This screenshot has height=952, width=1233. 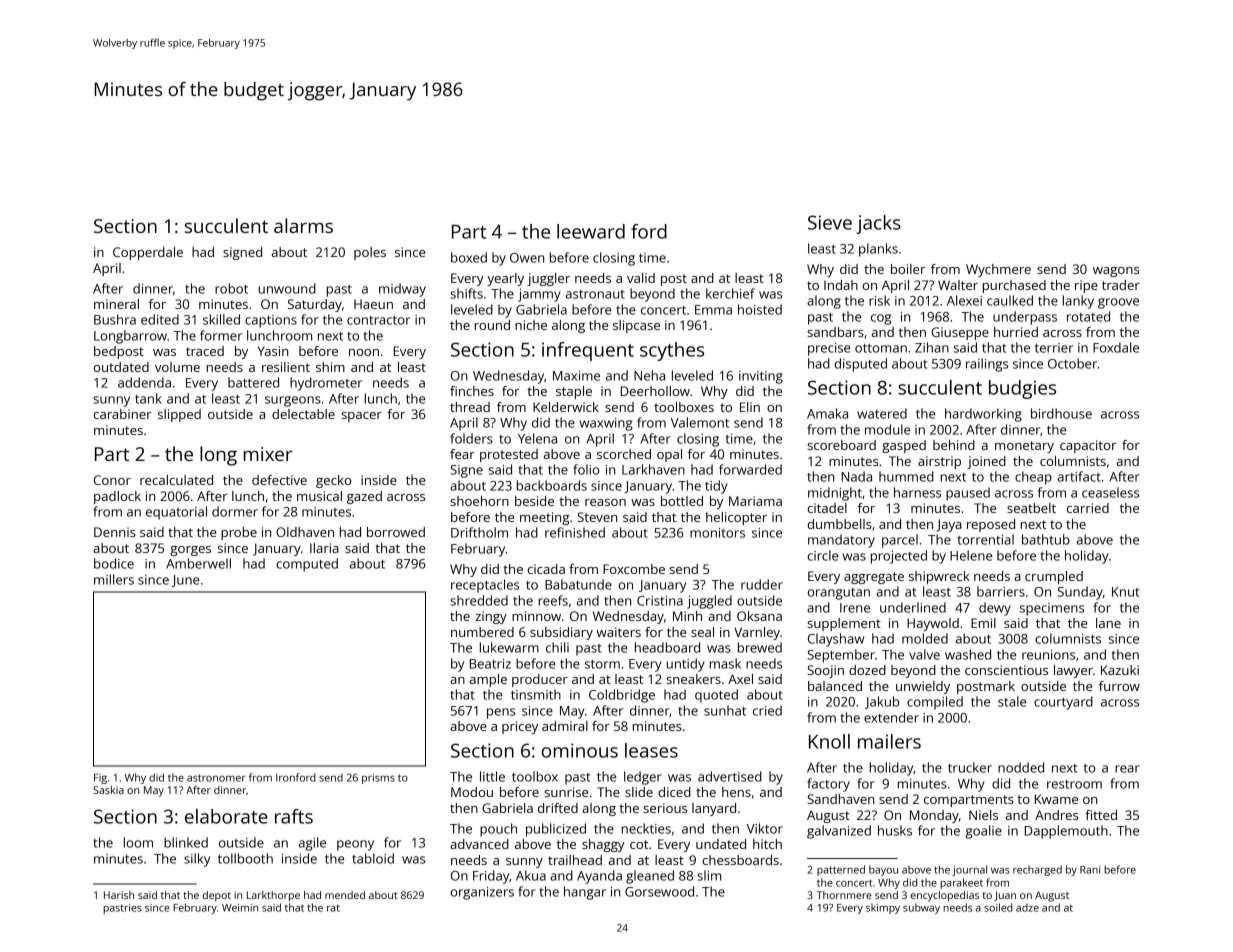 I want to click on tabloid, so click(x=373, y=858).
